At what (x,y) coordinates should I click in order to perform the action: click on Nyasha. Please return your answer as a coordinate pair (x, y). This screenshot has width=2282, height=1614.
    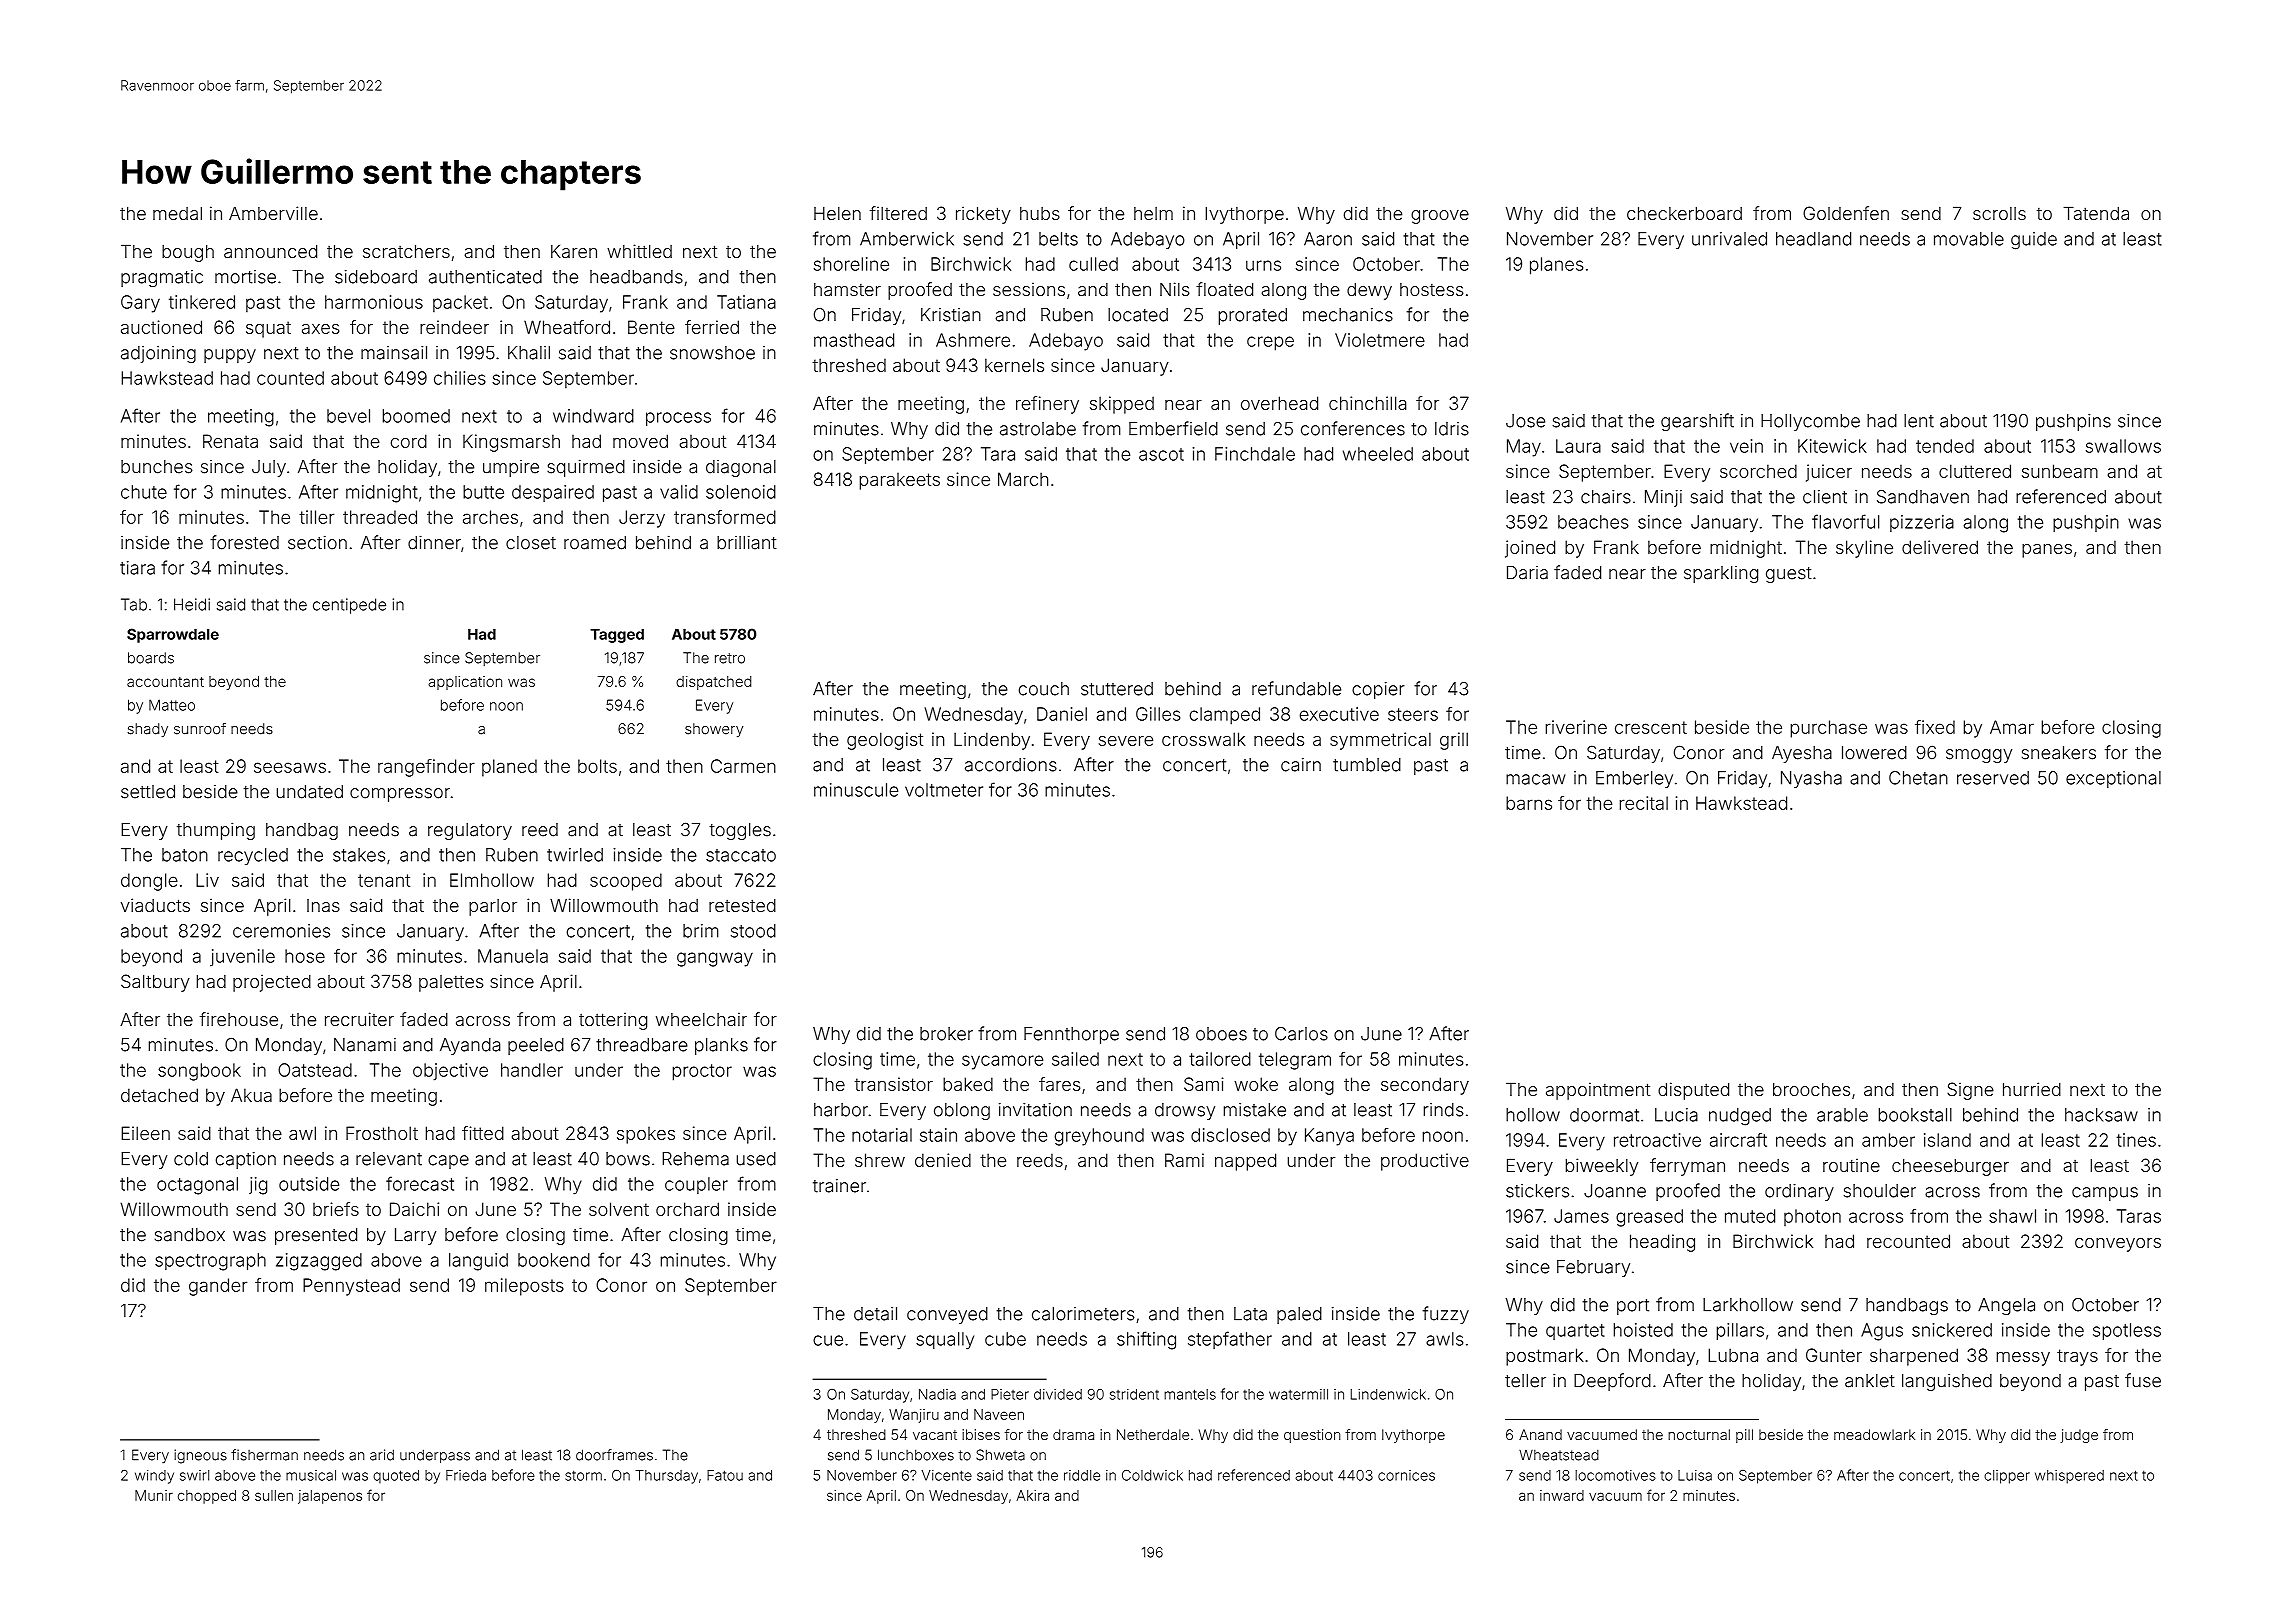
    Looking at the image, I should click on (1811, 779).
